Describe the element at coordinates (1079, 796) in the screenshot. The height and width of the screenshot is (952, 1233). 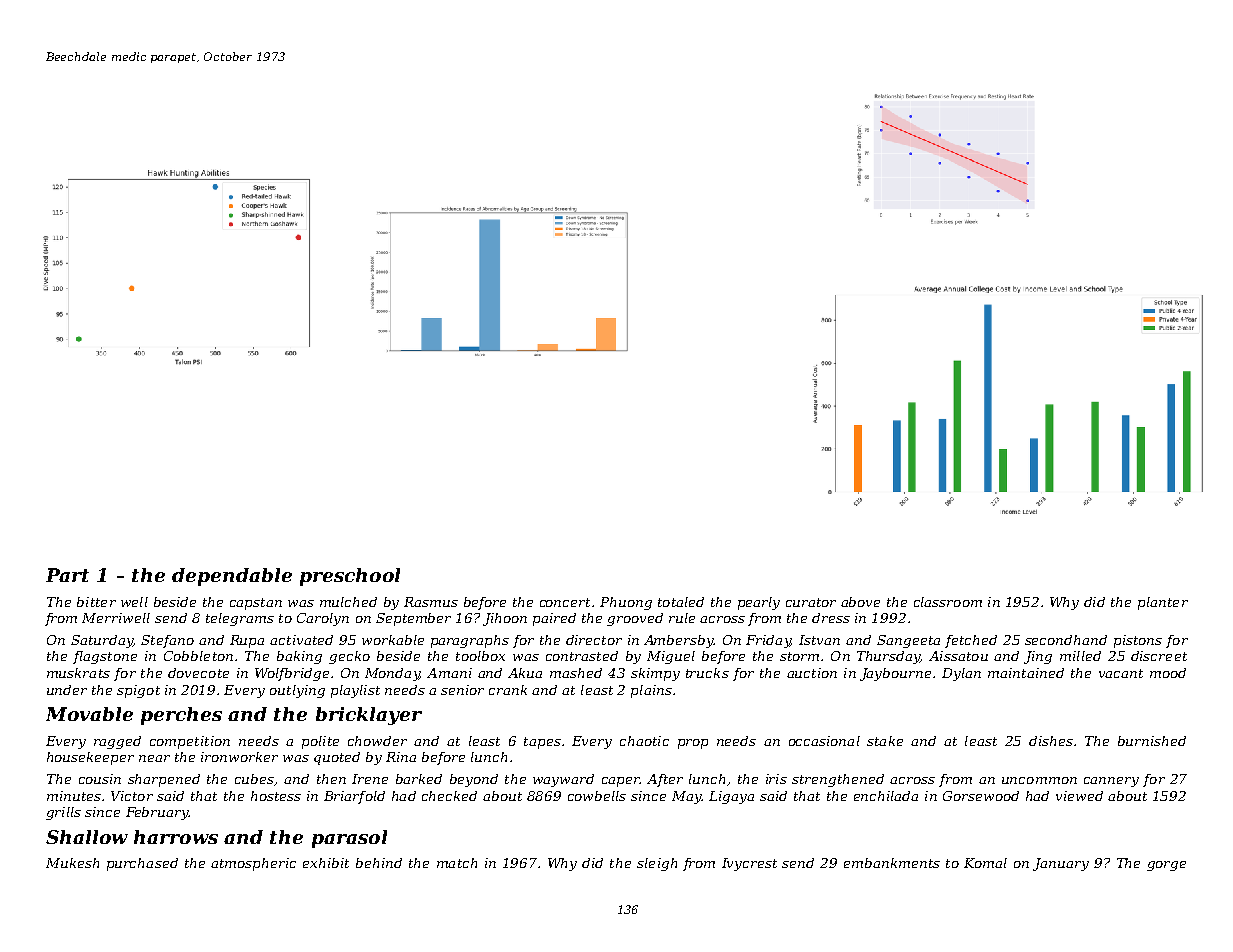
I see `viewed` at that location.
